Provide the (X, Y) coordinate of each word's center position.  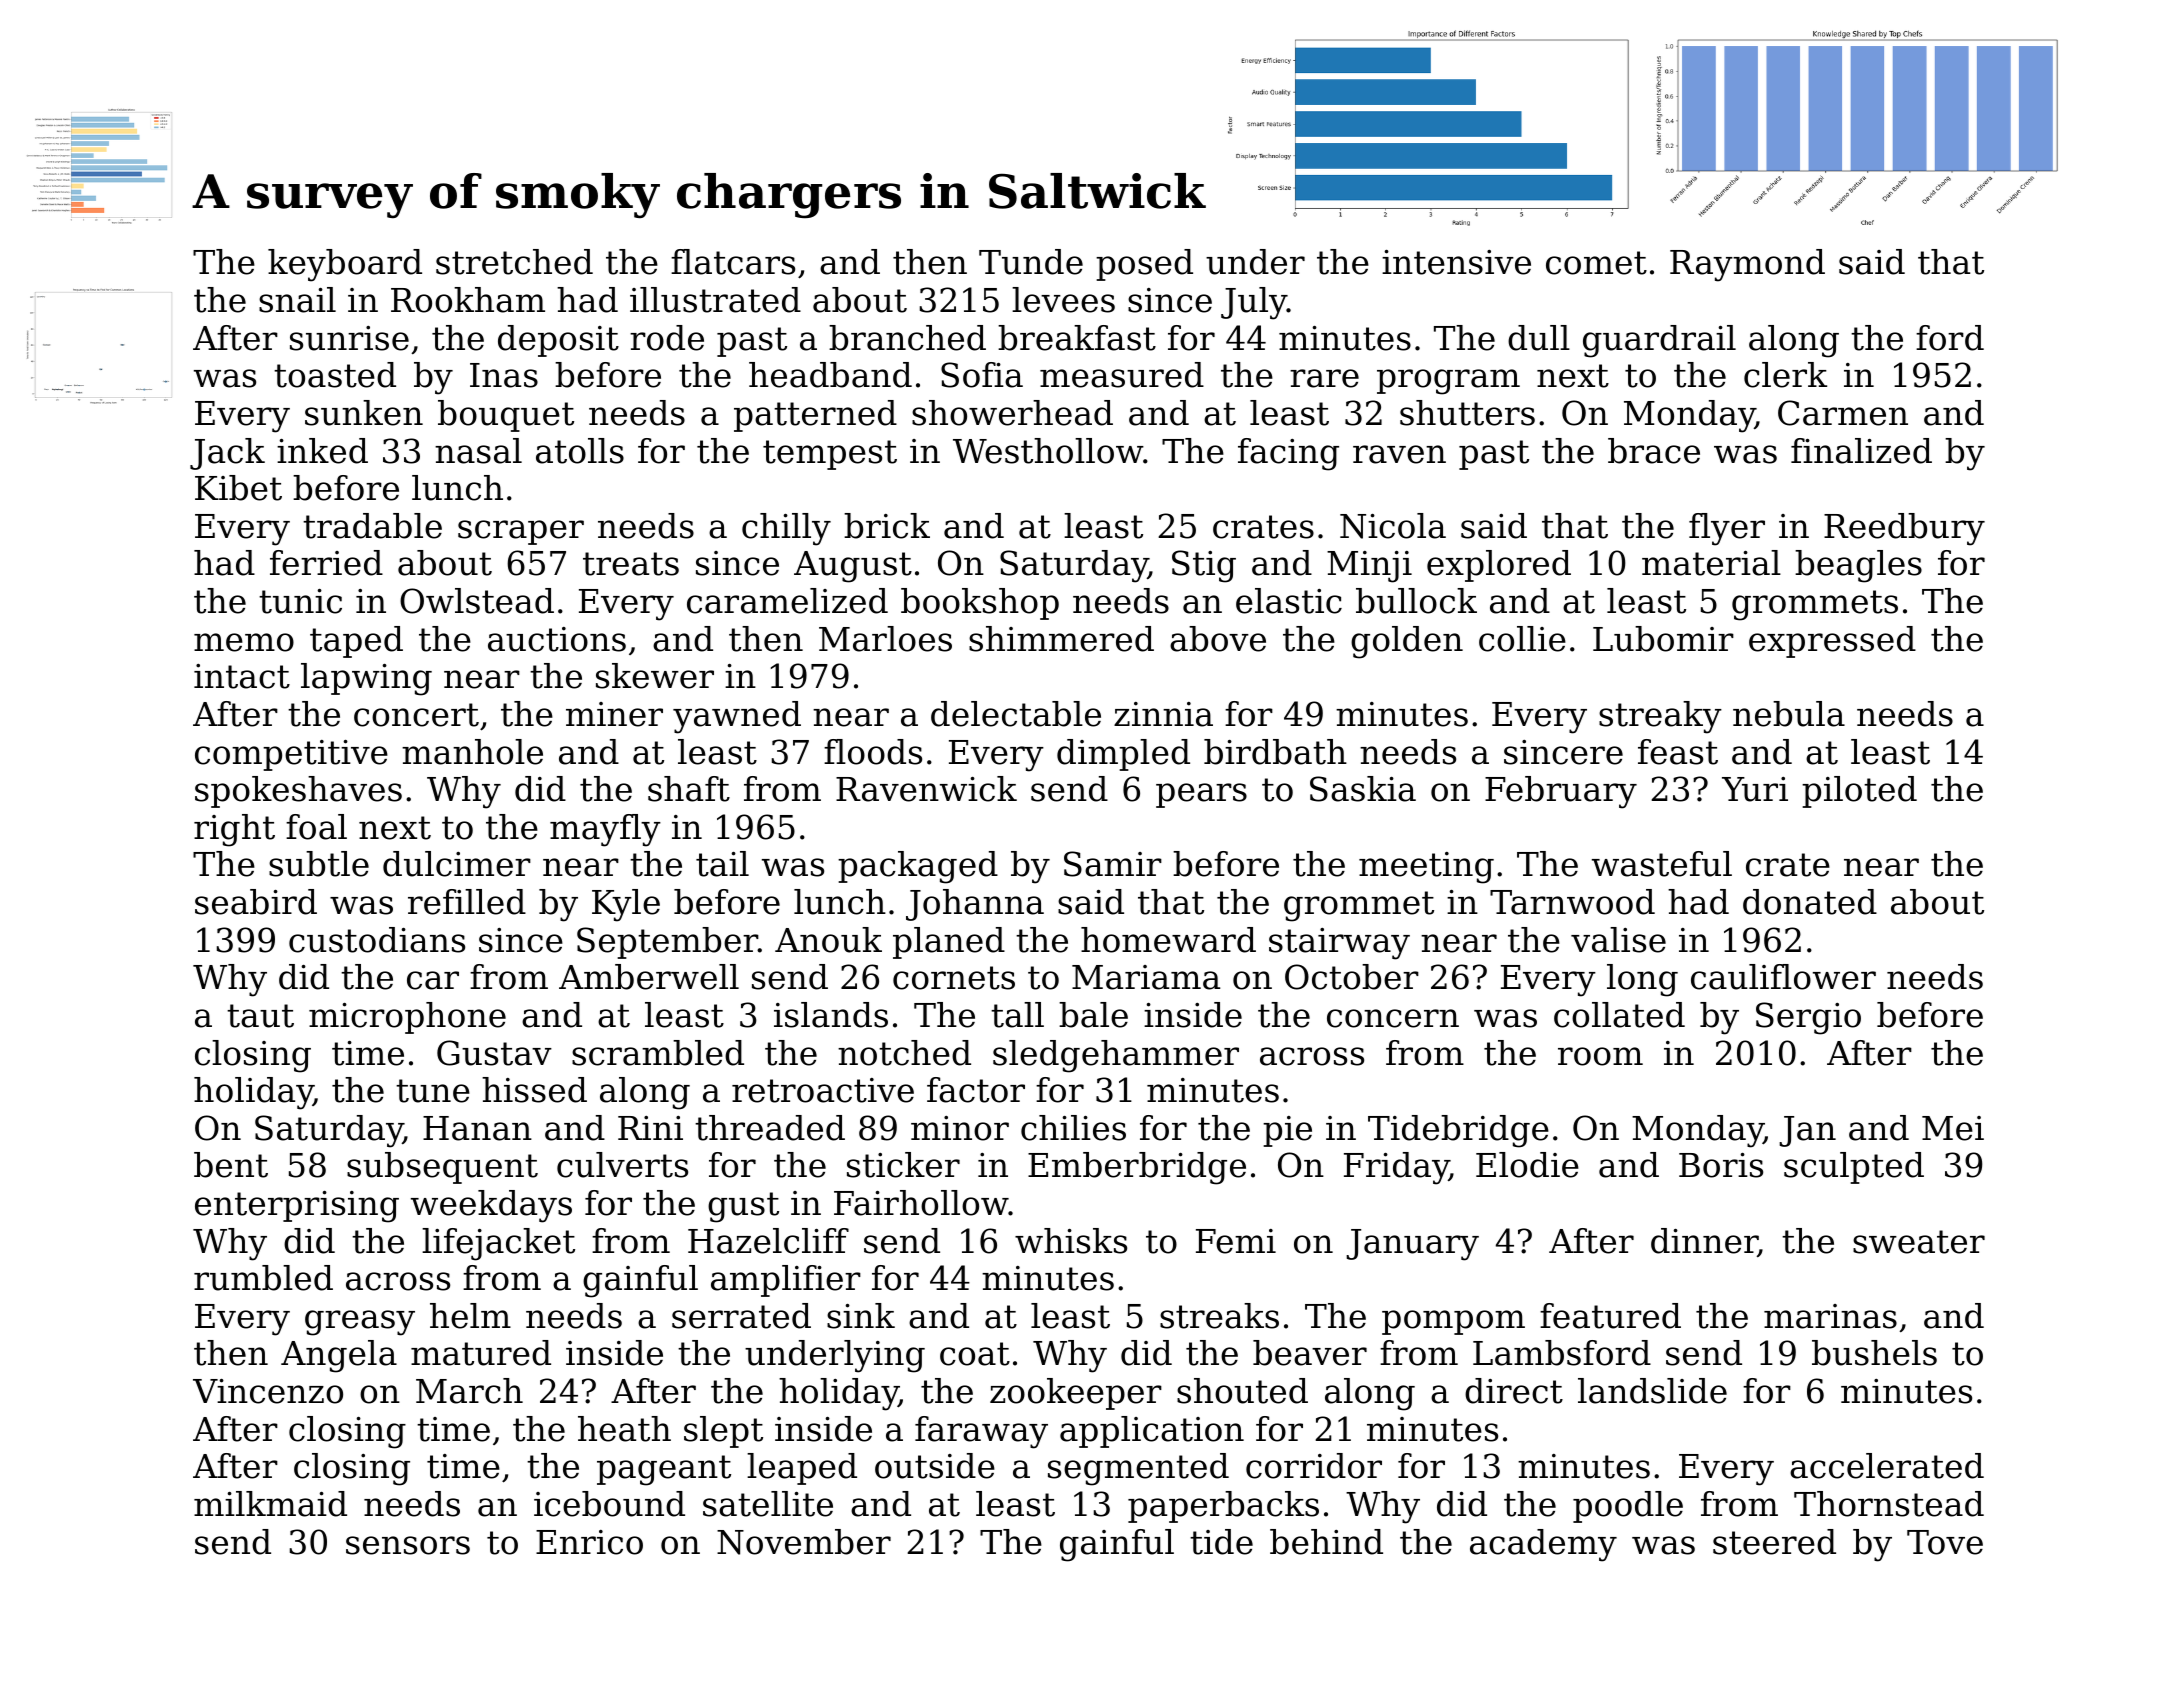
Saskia (1363, 789)
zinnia (1163, 714)
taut (260, 1016)
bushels (1874, 1353)
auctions (557, 639)
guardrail (1659, 341)
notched (904, 1053)
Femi (1236, 1241)
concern (1393, 1018)
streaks (1219, 1316)
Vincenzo (268, 1391)
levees (1063, 300)
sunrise (349, 338)
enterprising (297, 1207)
